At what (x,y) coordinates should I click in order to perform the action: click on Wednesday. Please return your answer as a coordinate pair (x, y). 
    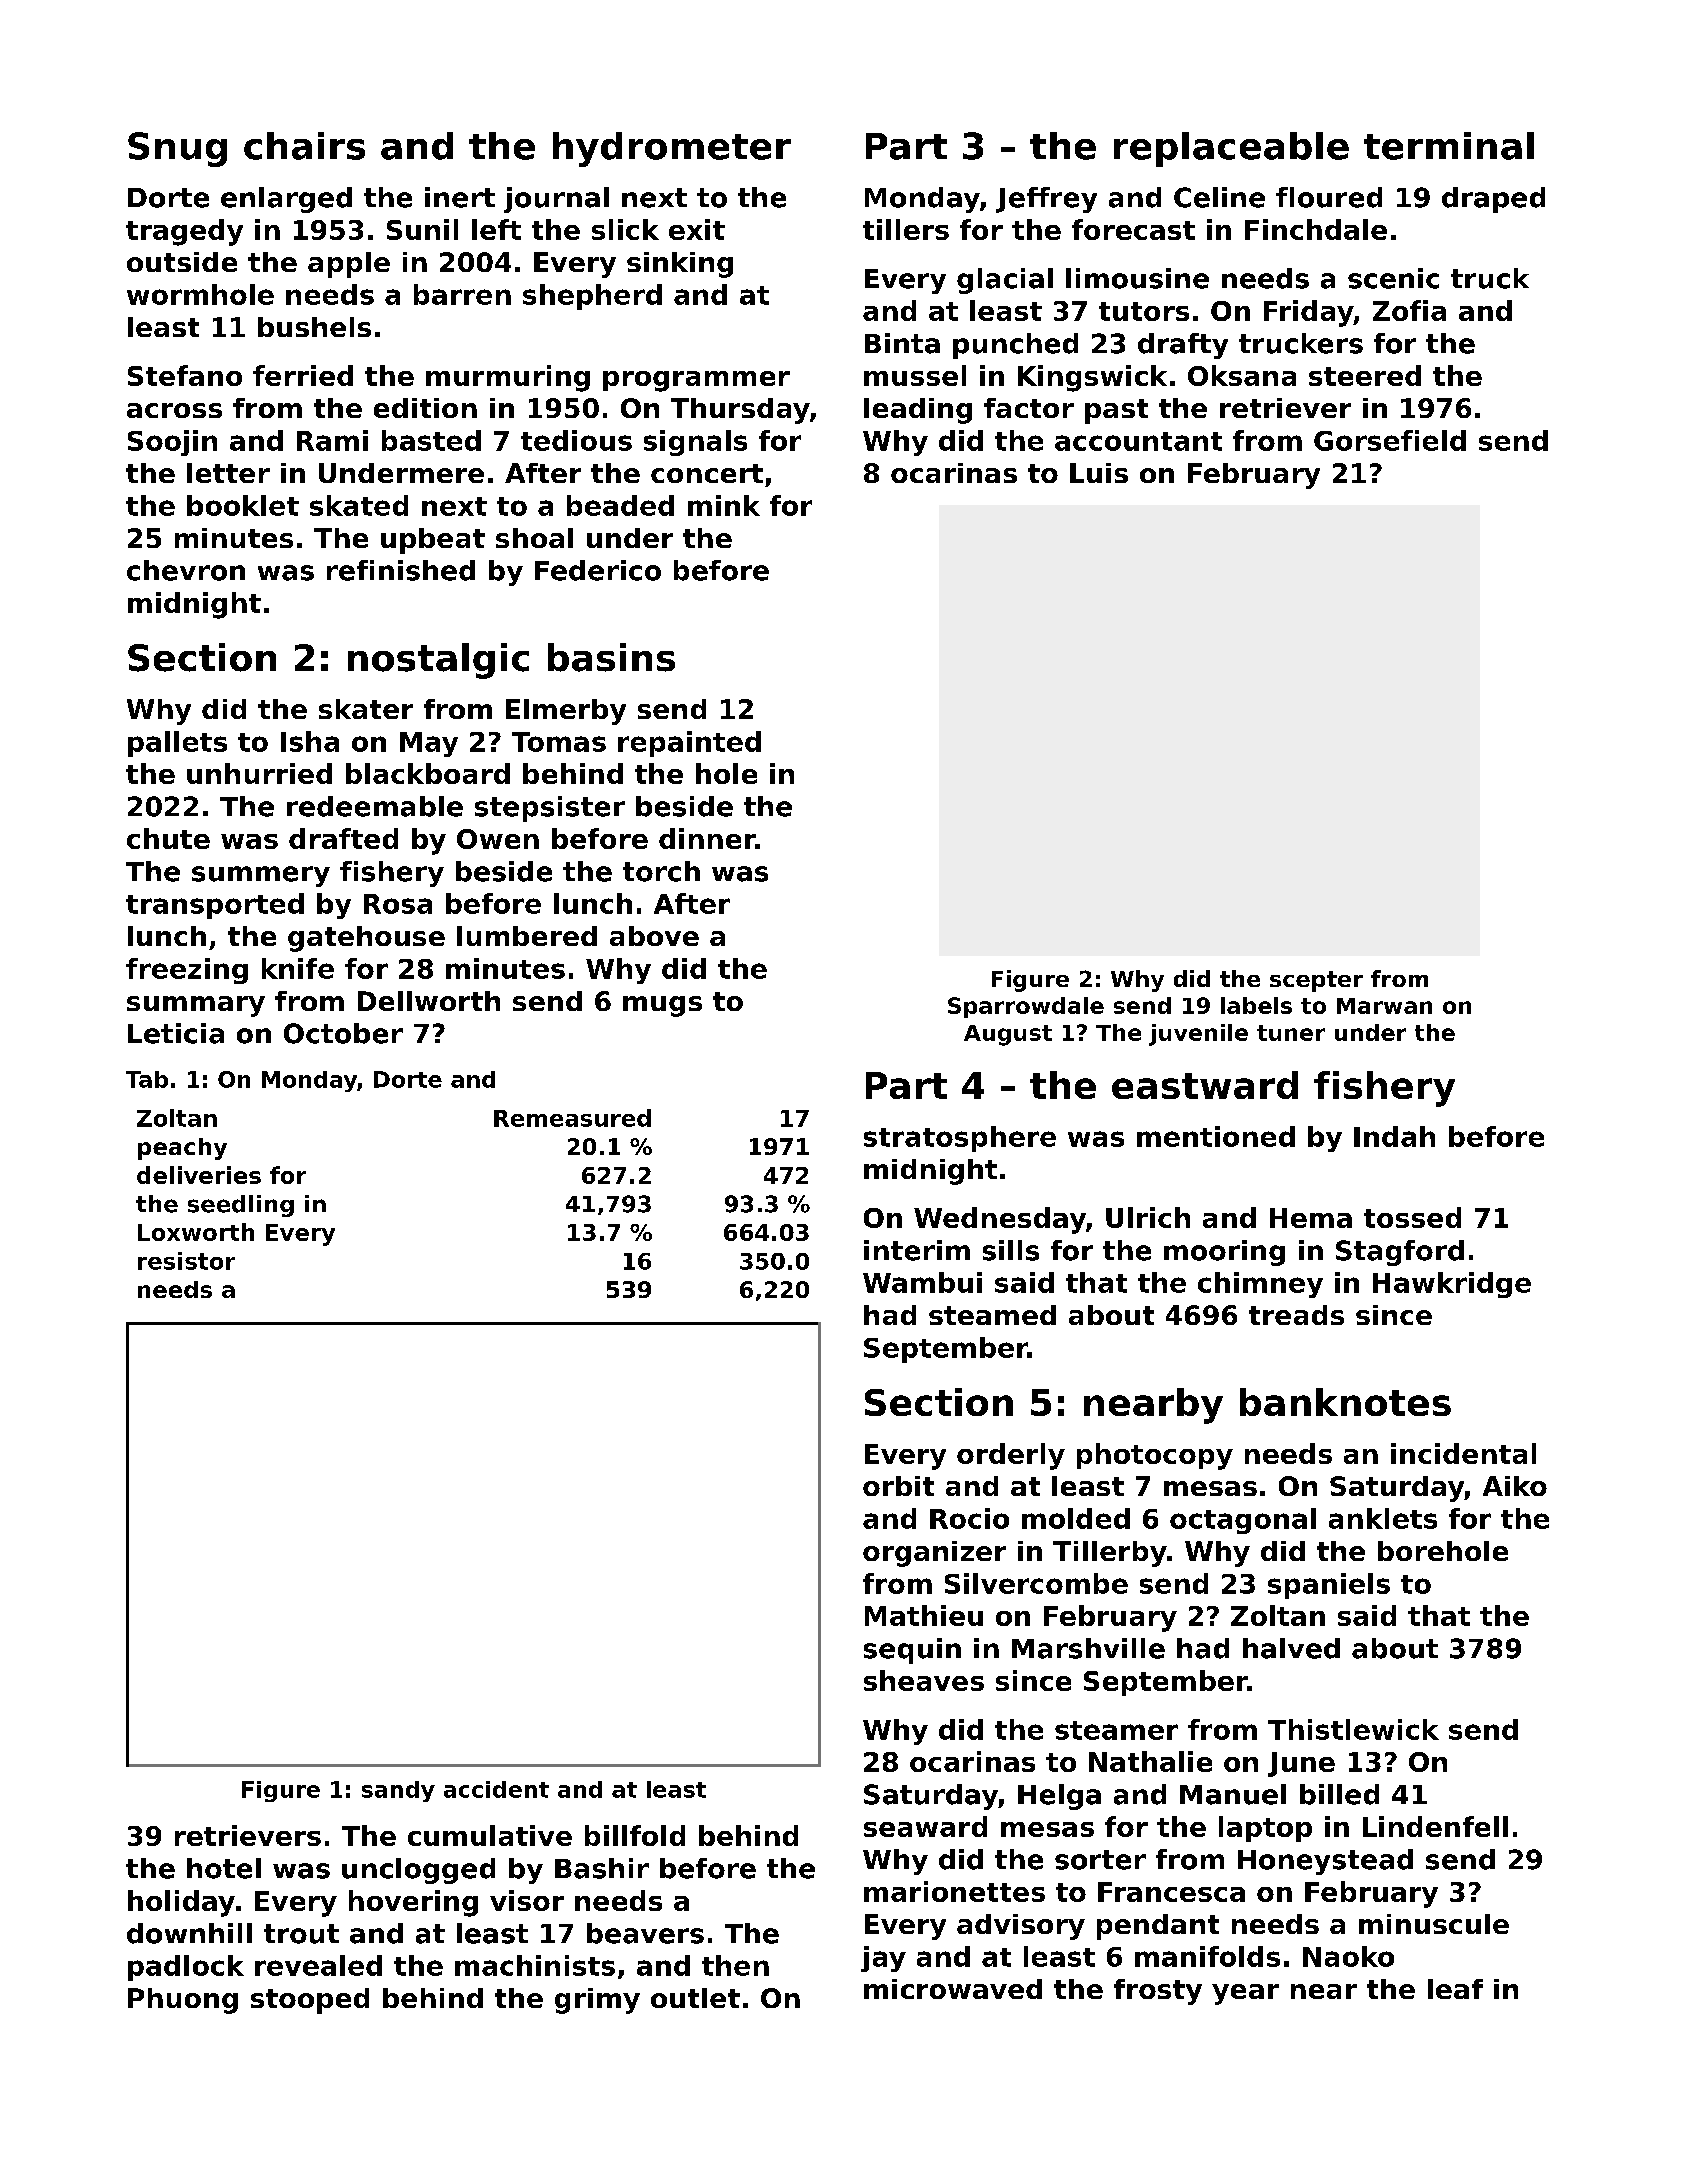
    Looking at the image, I should click on (1000, 1220).
